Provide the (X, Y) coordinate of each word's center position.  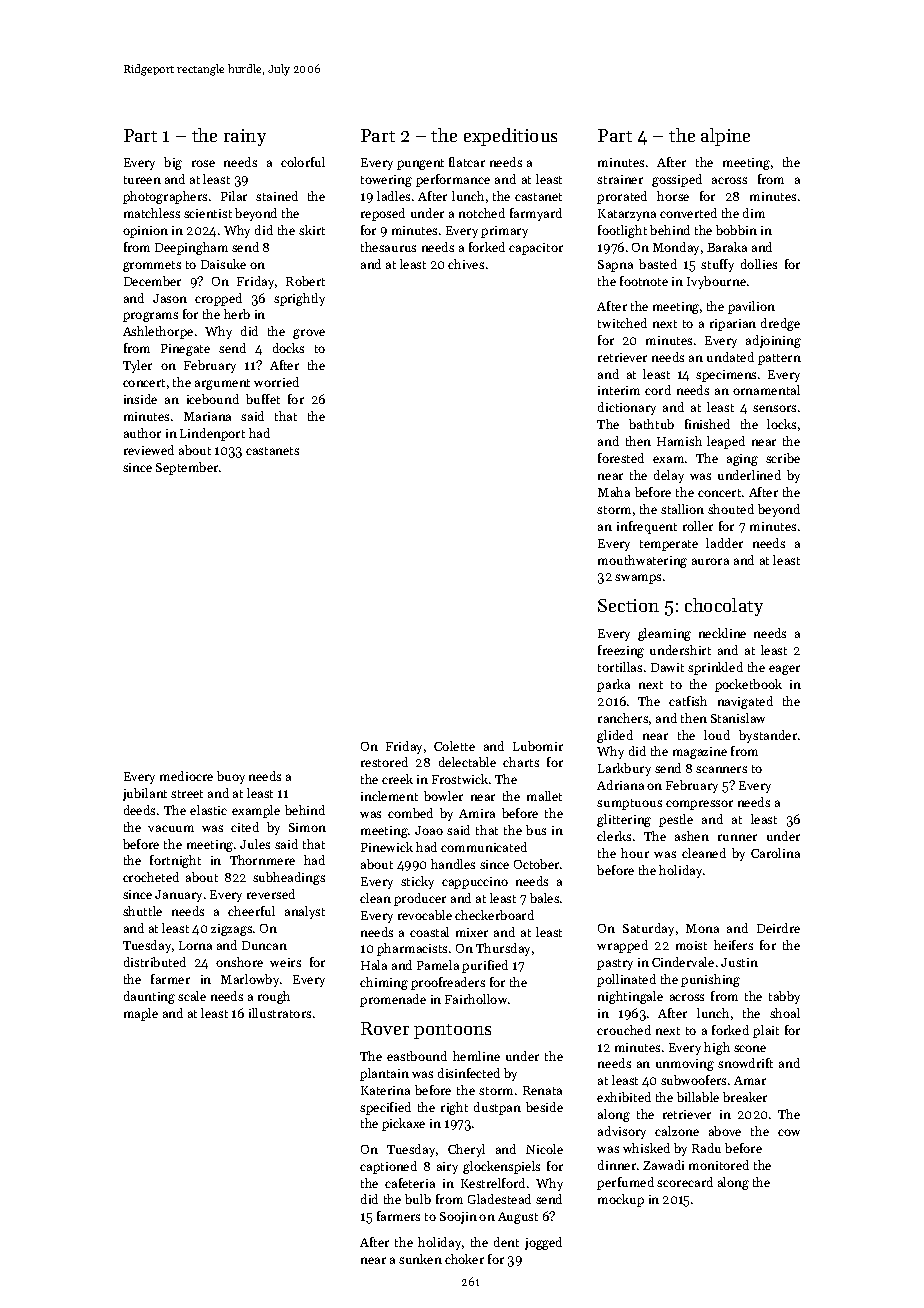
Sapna (615, 266)
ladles (393, 196)
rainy (245, 137)
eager (784, 670)
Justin (739, 962)
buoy (231, 777)
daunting (149, 997)
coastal (429, 932)
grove (309, 334)
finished (707, 424)
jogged (543, 1243)
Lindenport (212, 434)
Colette (454, 746)
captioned (388, 1167)
